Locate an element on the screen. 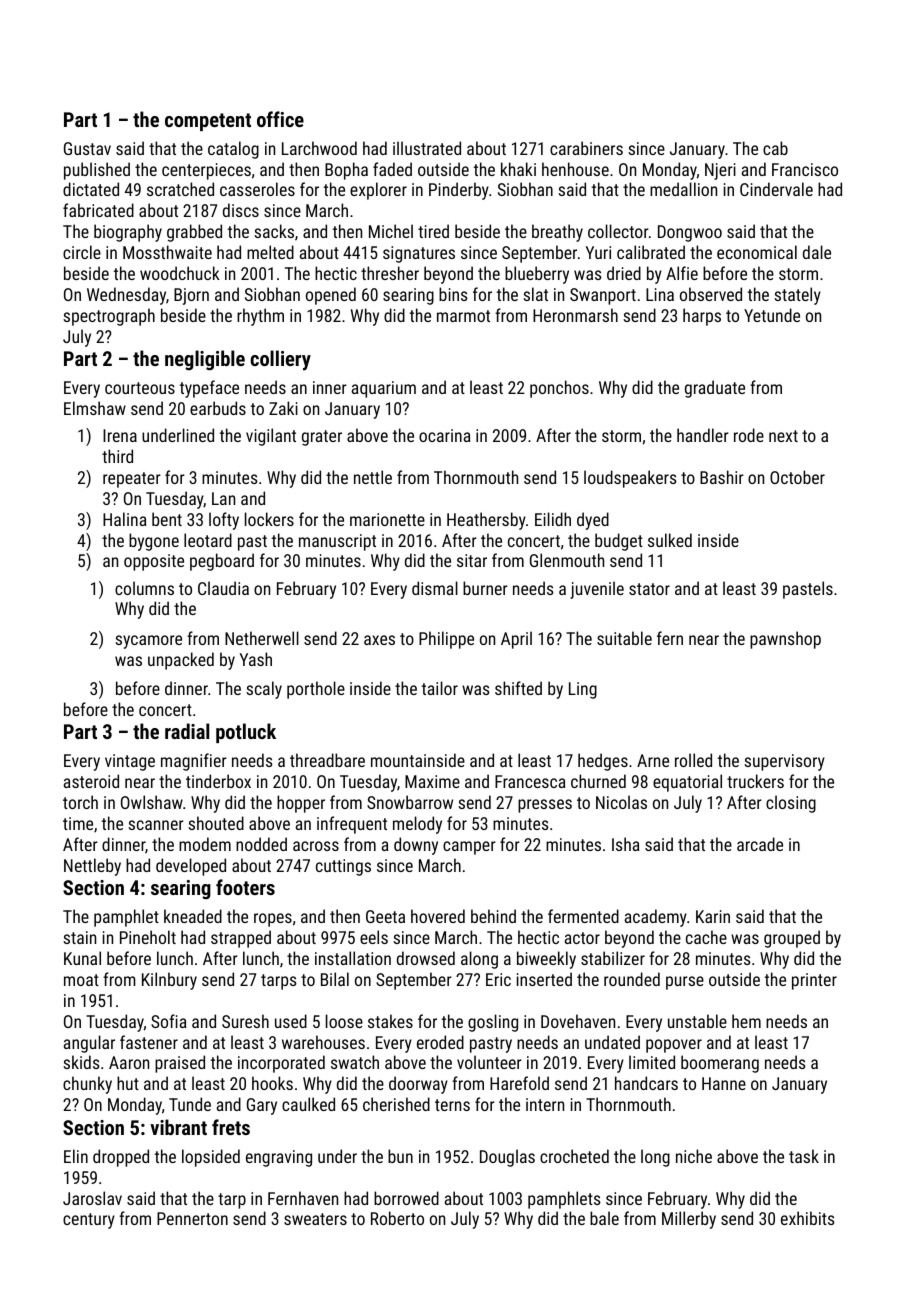 Image resolution: width=908 pixels, height=1316 pixels. Dongwoo is located at coordinates (690, 233).
